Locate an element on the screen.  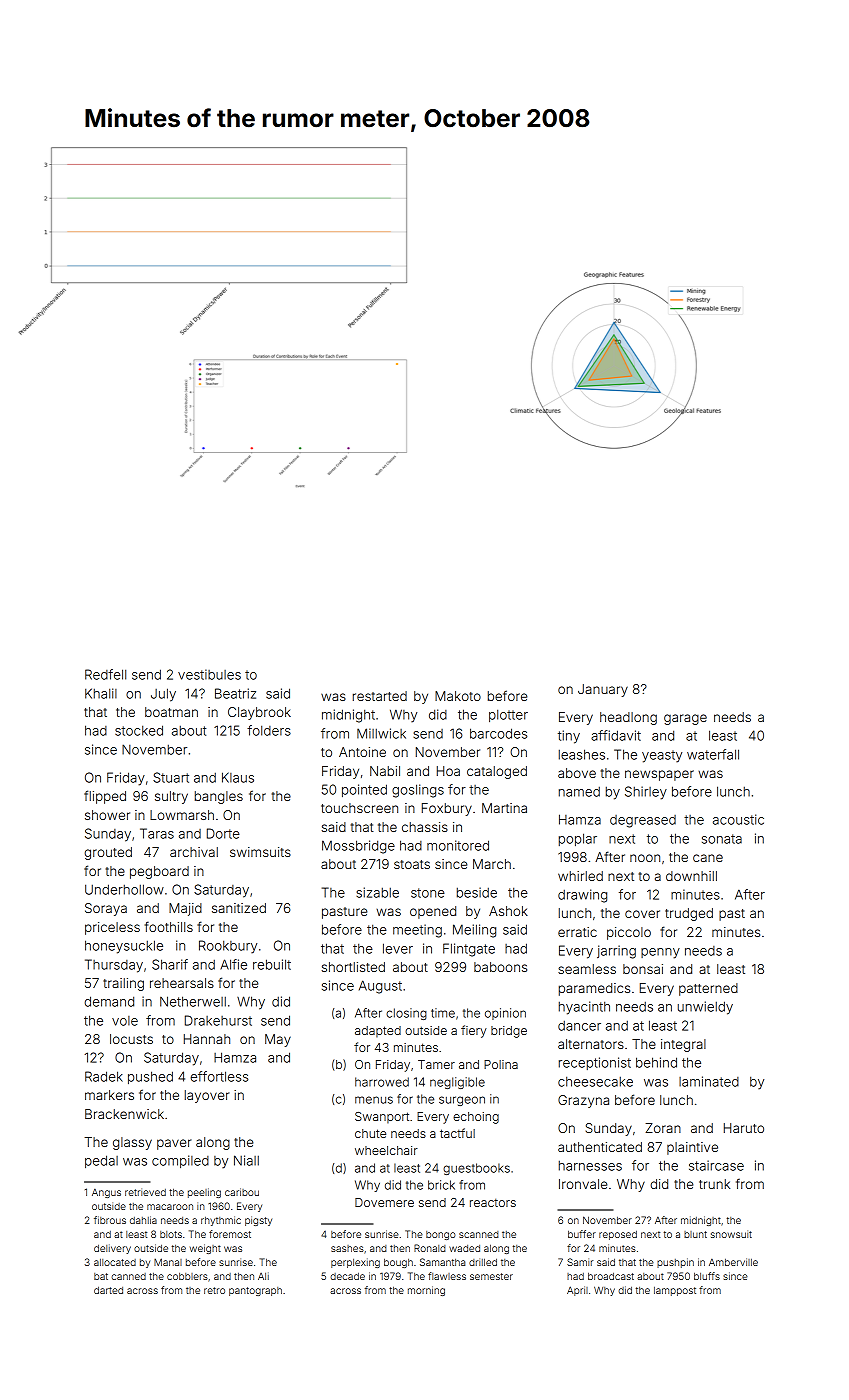
cane is located at coordinates (708, 858).
